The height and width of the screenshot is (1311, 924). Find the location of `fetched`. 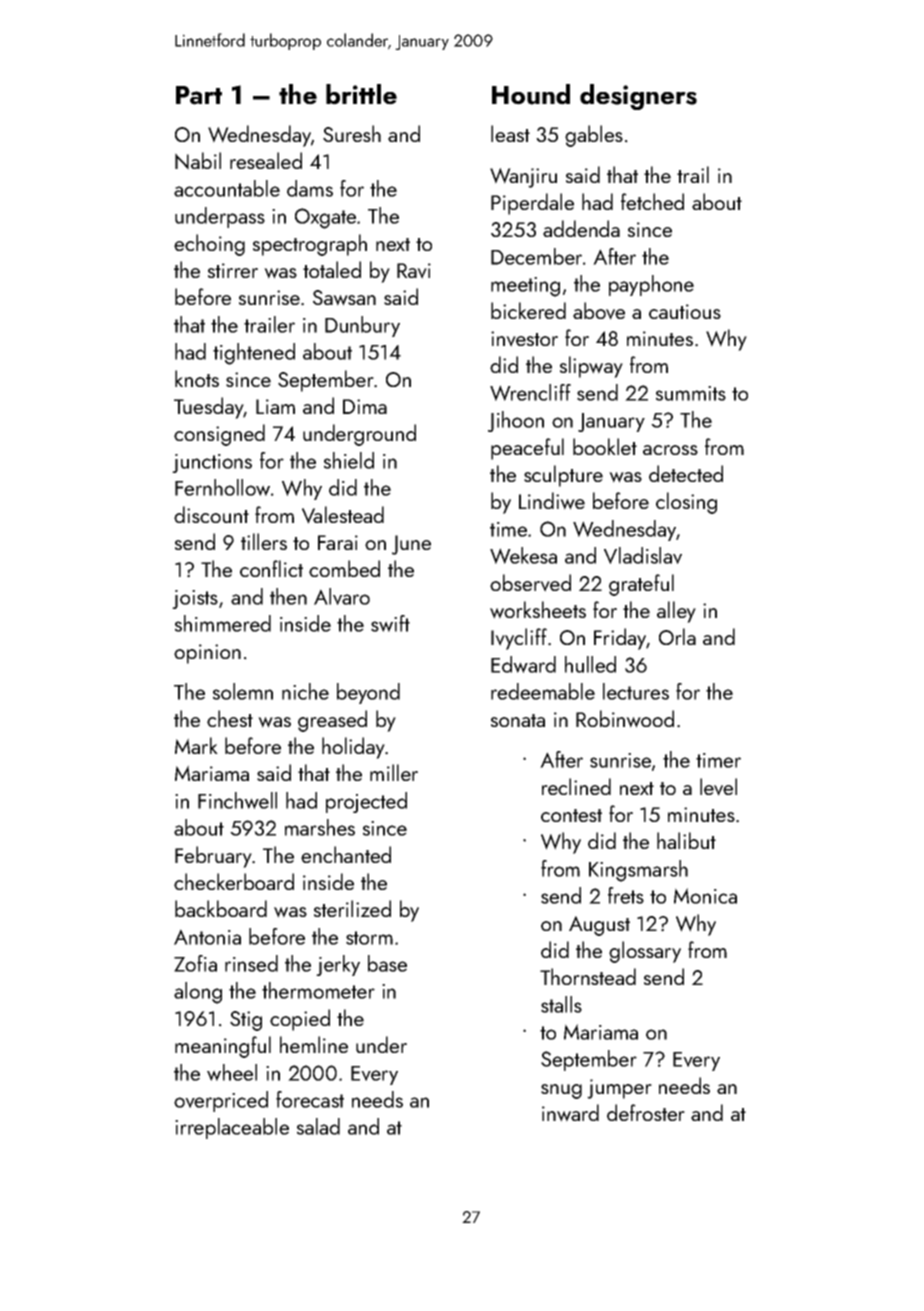

fetched is located at coordinates (652, 201).
